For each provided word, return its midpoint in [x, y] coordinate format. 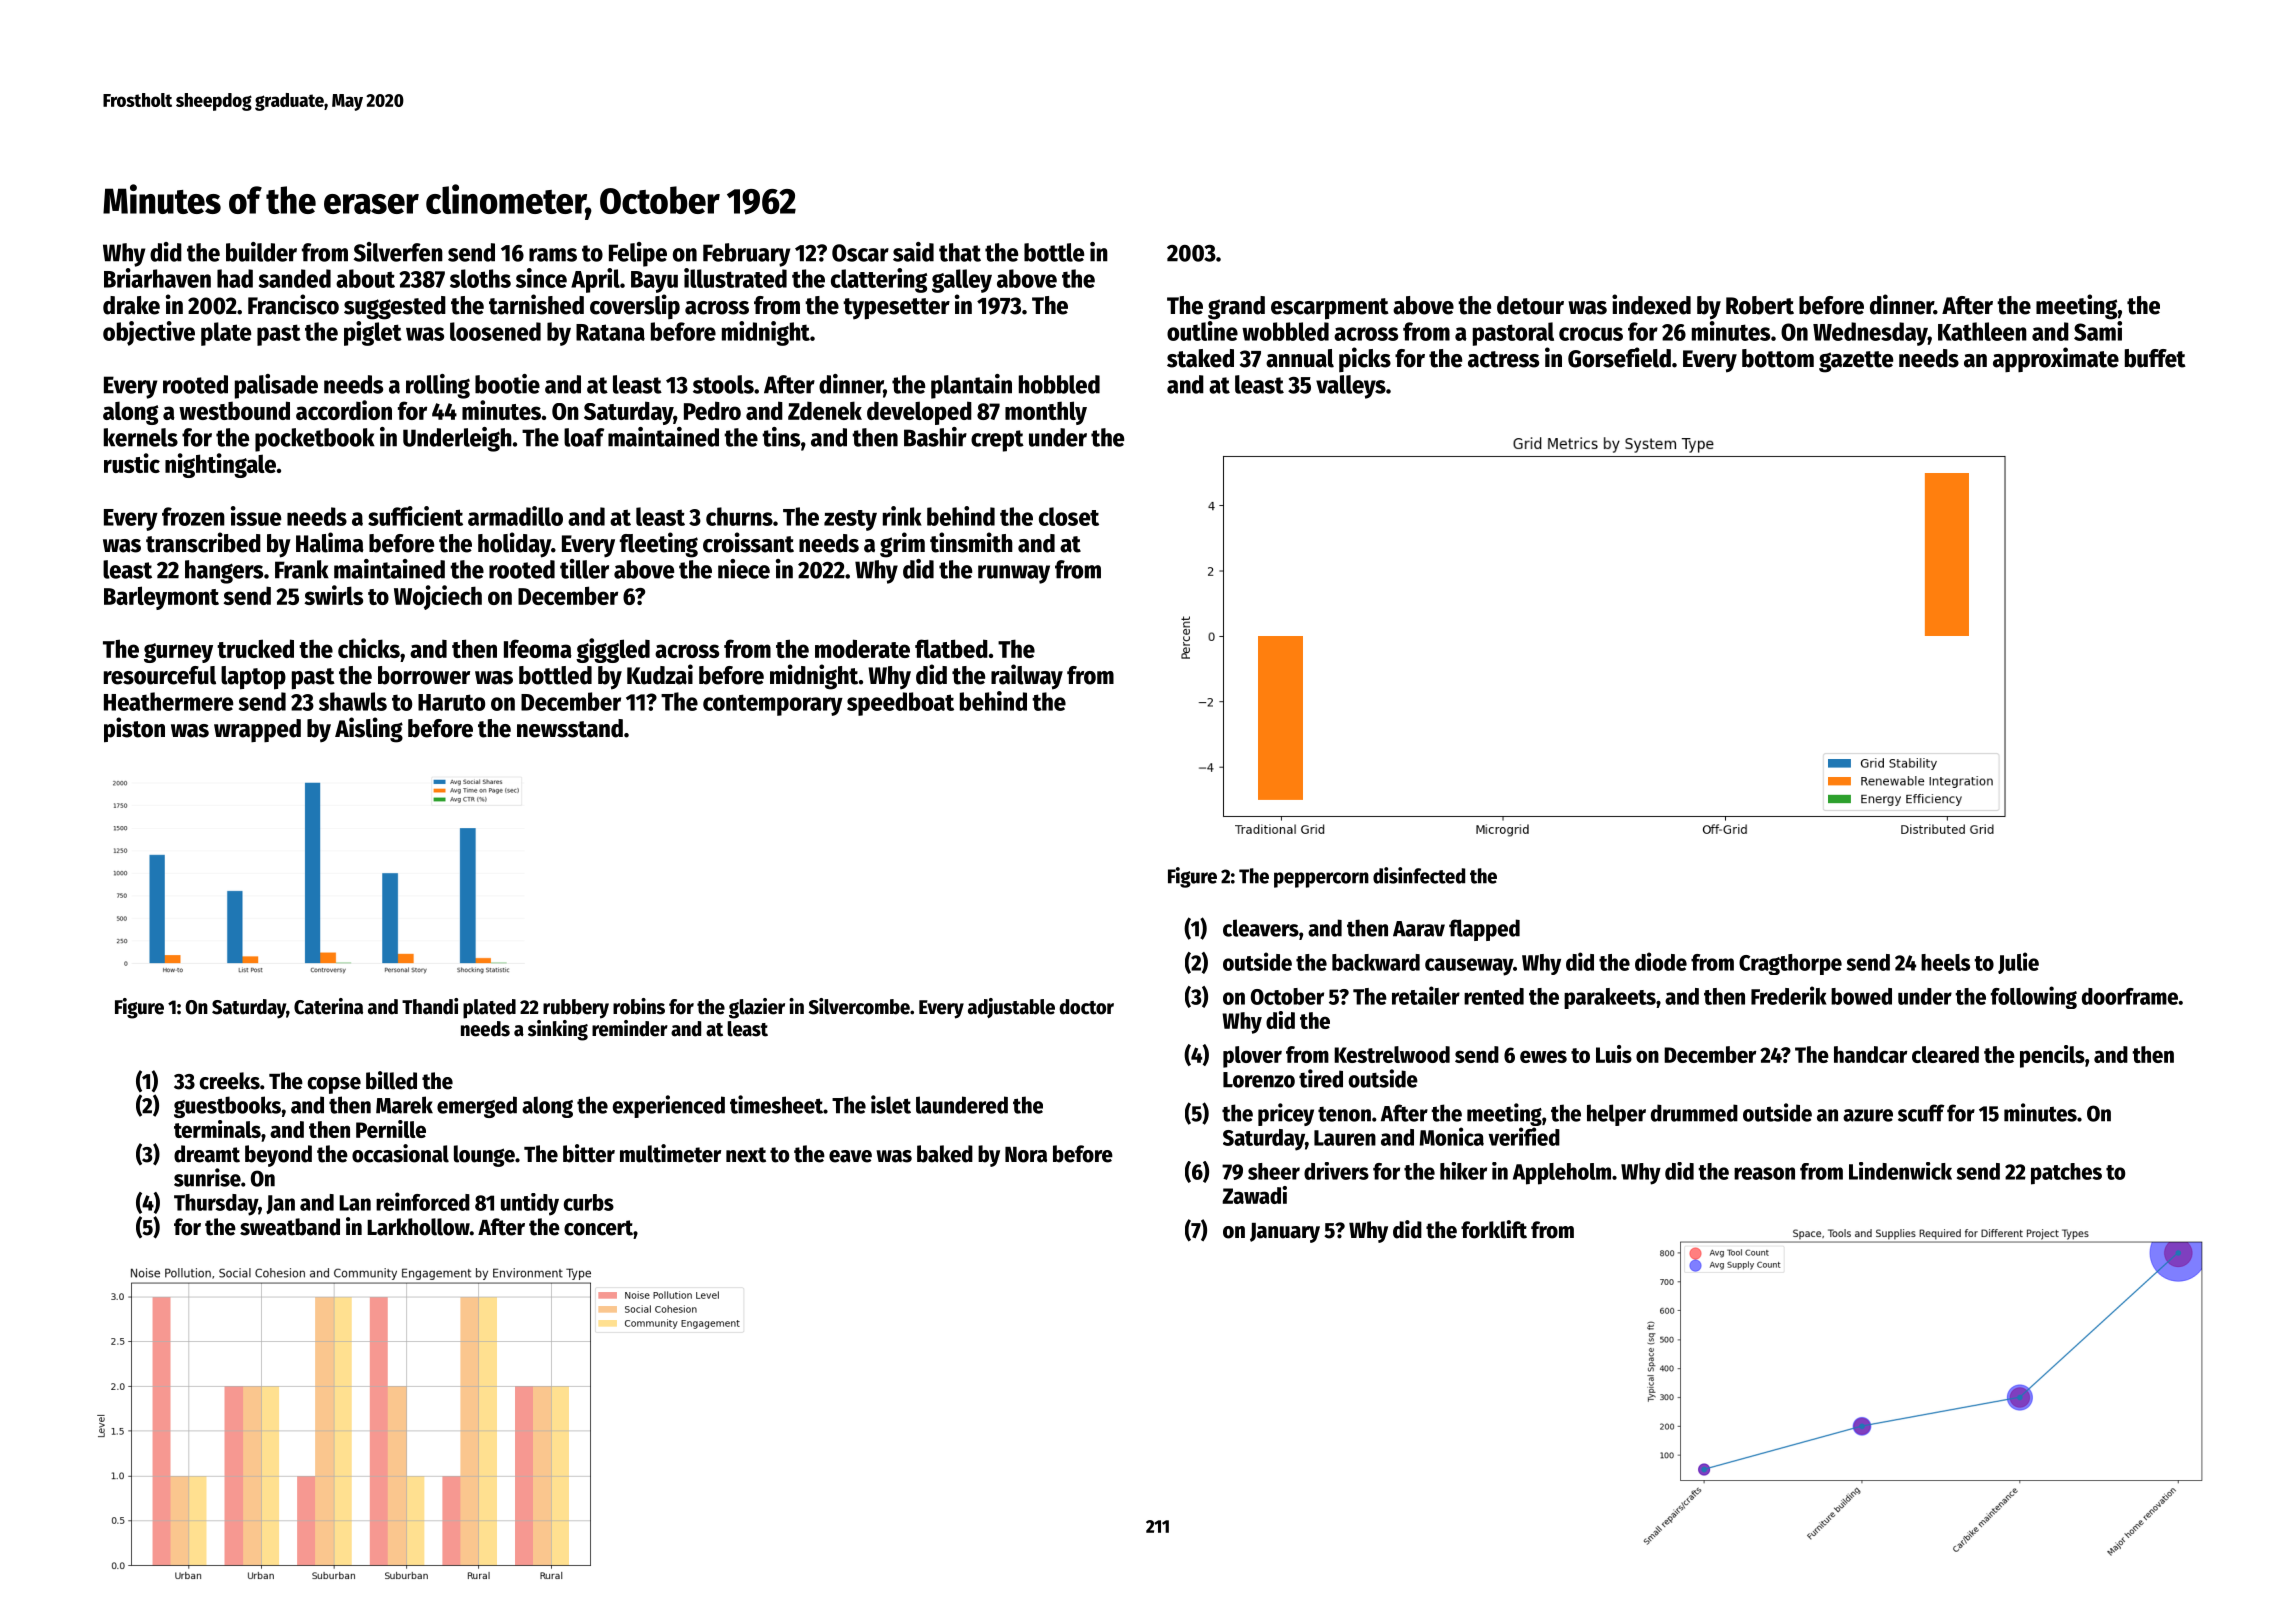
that [960, 252]
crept [997, 441]
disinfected [1419, 875]
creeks [230, 1081]
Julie [2018, 963]
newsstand [570, 728]
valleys [1351, 387]
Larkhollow [418, 1227]
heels [1945, 962]
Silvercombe [859, 1006]
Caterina [328, 1006]
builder [261, 252]
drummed [1694, 1113]
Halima [329, 542]
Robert [1760, 305]
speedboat [900, 704]
